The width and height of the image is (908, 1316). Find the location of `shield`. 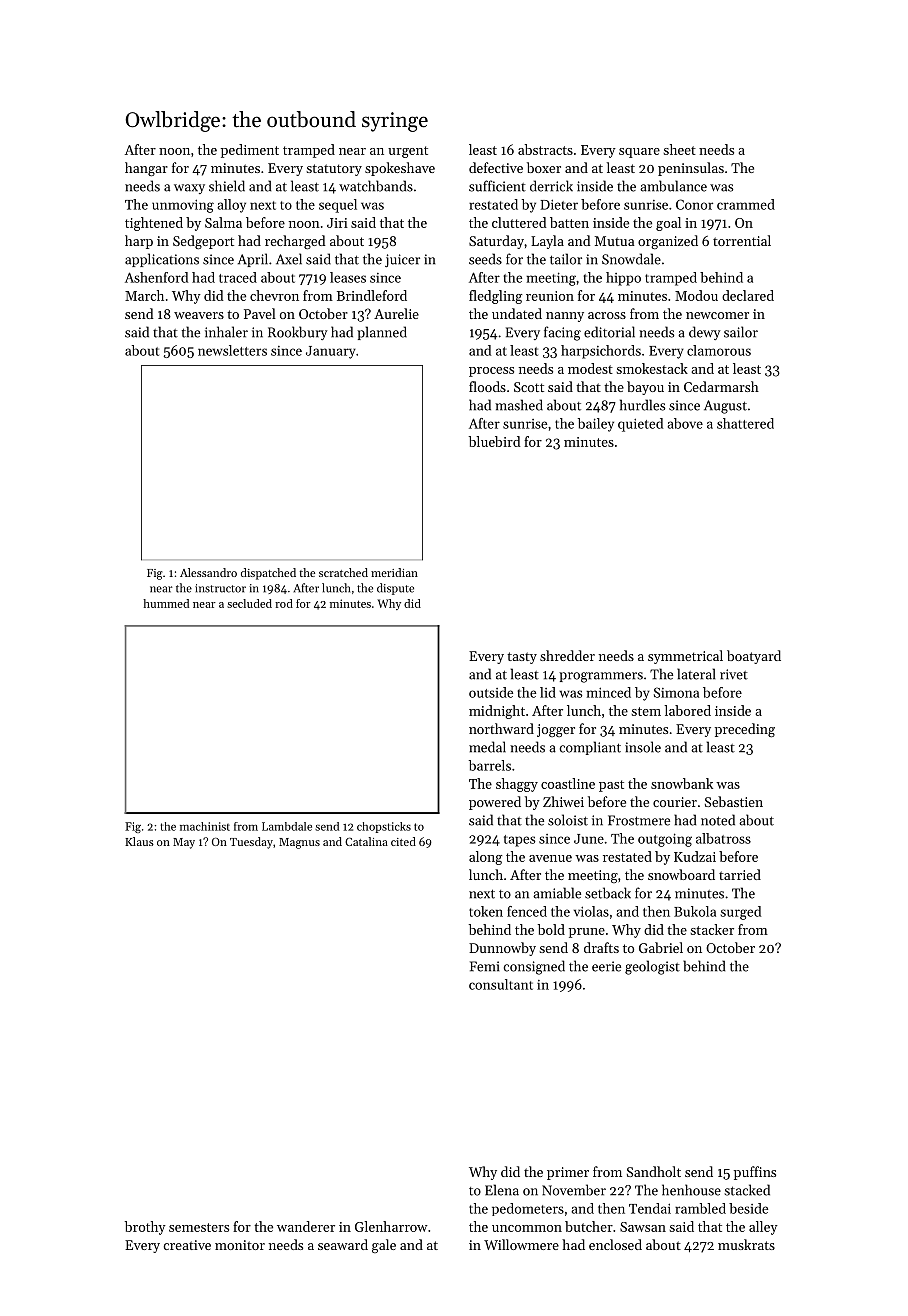

shield is located at coordinates (227, 186).
